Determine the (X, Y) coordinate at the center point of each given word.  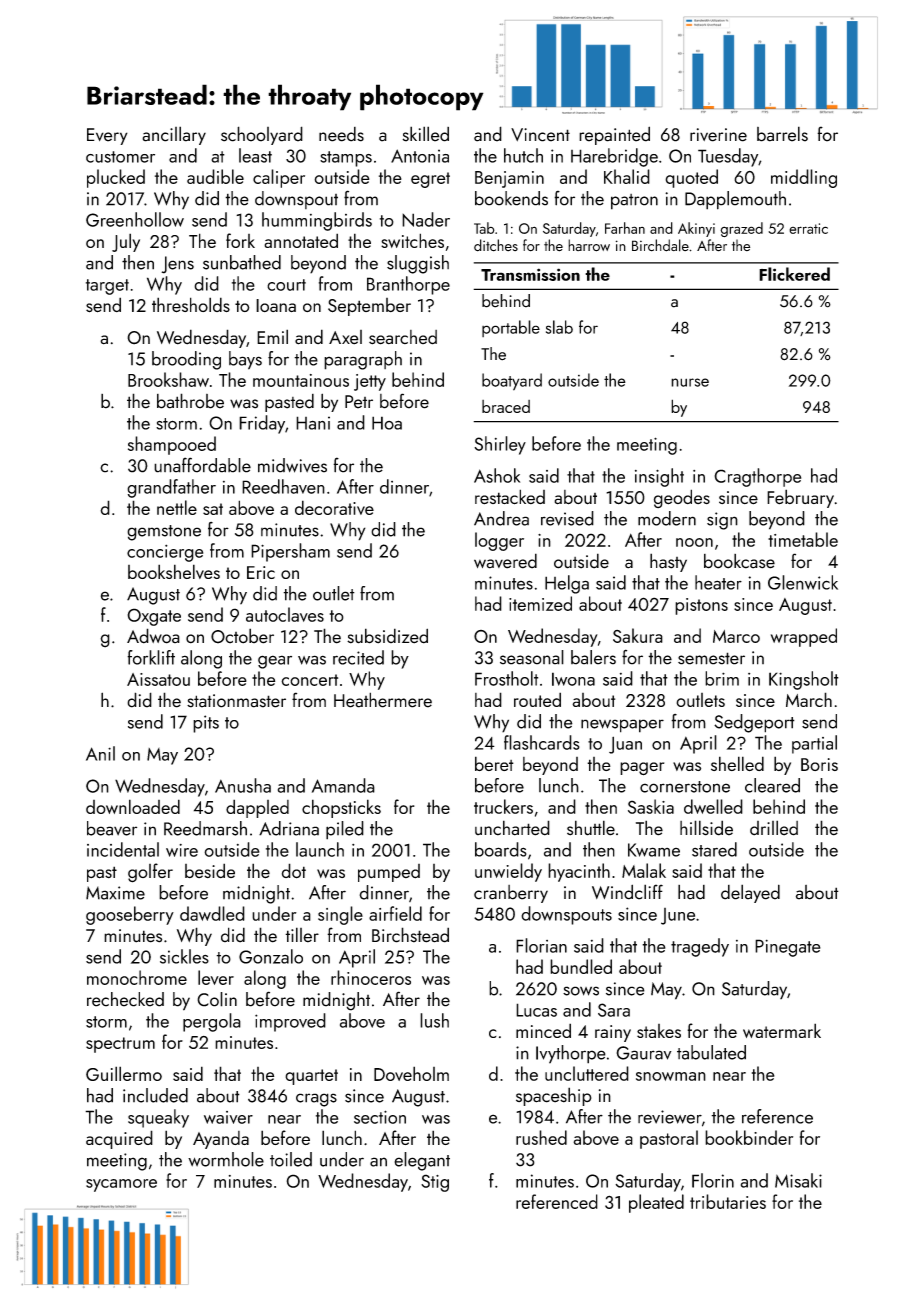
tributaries (728, 1201)
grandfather (171, 488)
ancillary (174, 135)
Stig (435, 1183)
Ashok (497, 475)
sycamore (121, 1185)
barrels (782, 134)
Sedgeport (754, 723)
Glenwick (803, 582)
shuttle (591, 828)
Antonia (420, 156)
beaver (112, 828)
